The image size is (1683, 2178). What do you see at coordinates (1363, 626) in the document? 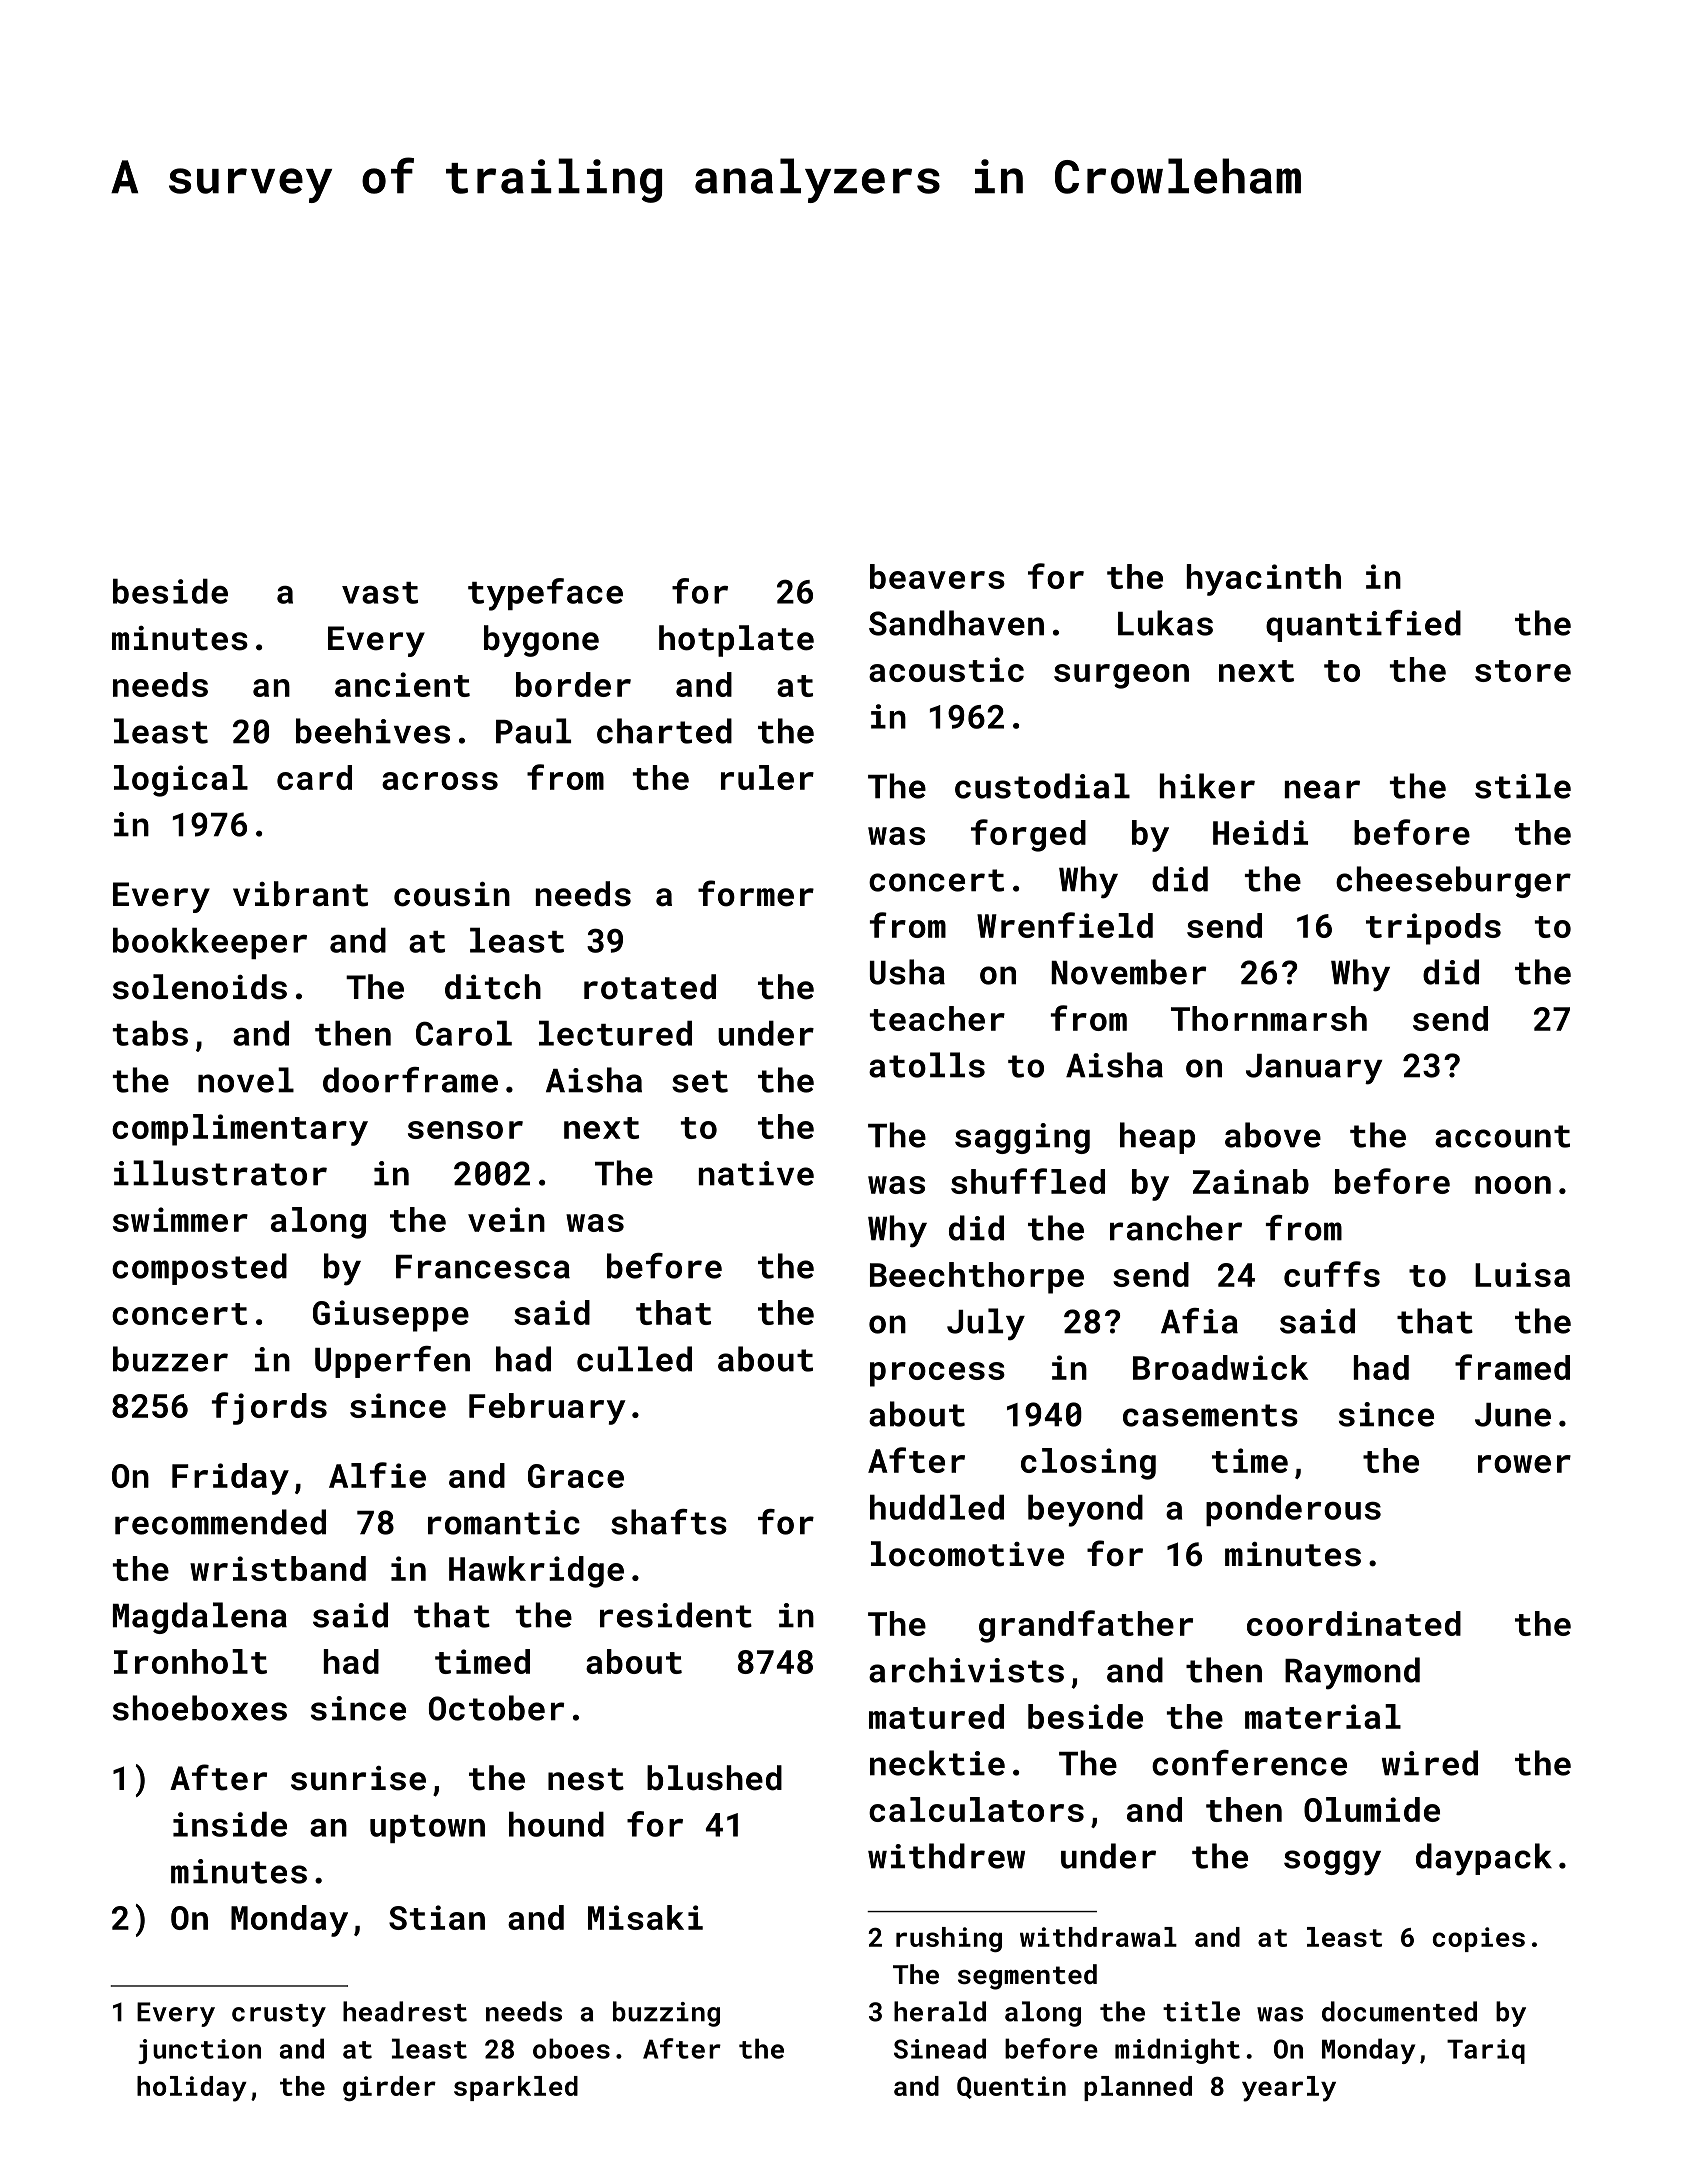
I see `quantified` at bounding box center [1363, 626].
